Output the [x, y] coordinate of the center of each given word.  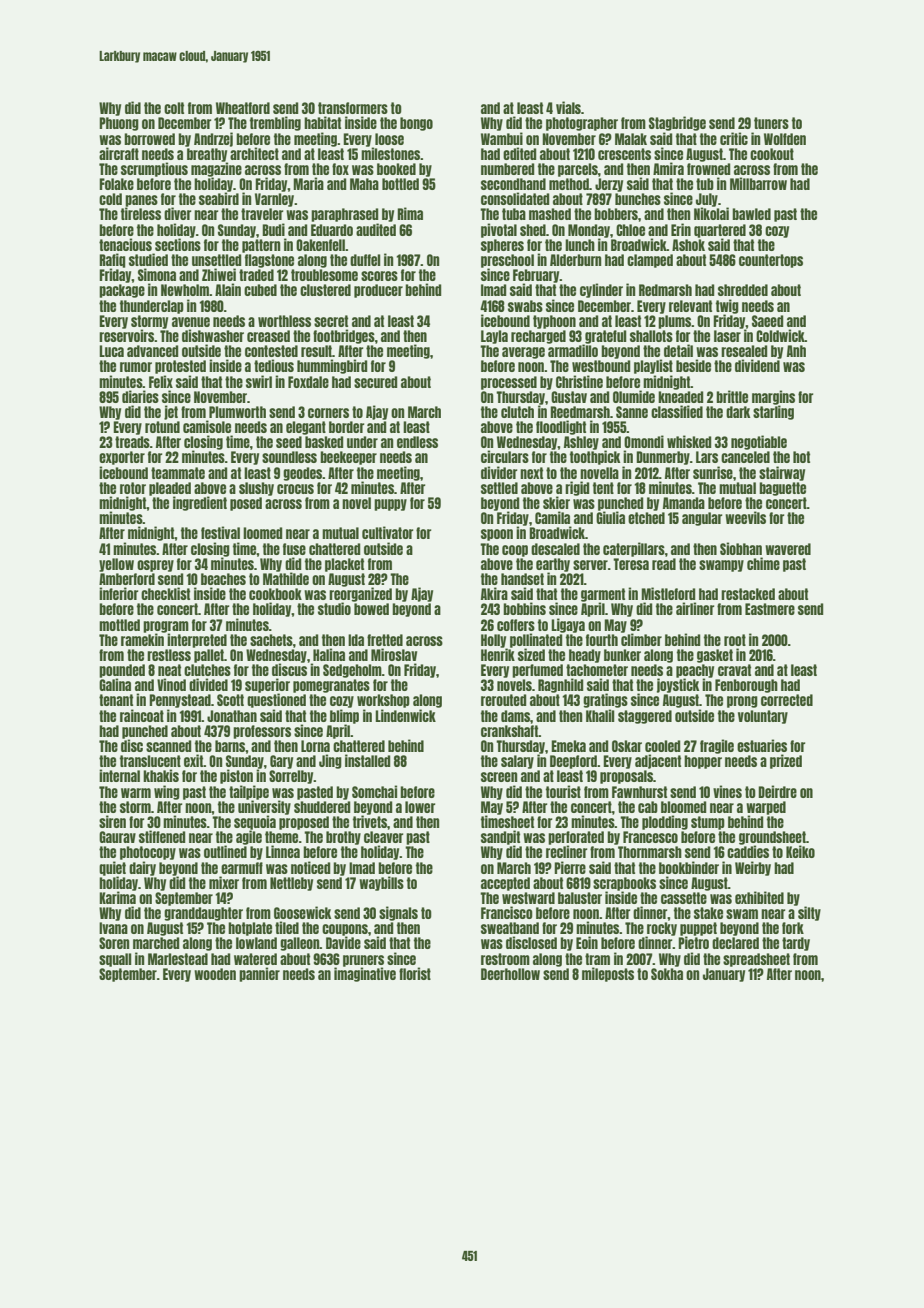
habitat [322, 122]
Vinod [171, 684]
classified [677, 411]
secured [375, 382]
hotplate [250, 929]
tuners [771, 123]
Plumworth [237, 412]
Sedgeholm [352, 671]
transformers [353, 108]
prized [786, 761]
